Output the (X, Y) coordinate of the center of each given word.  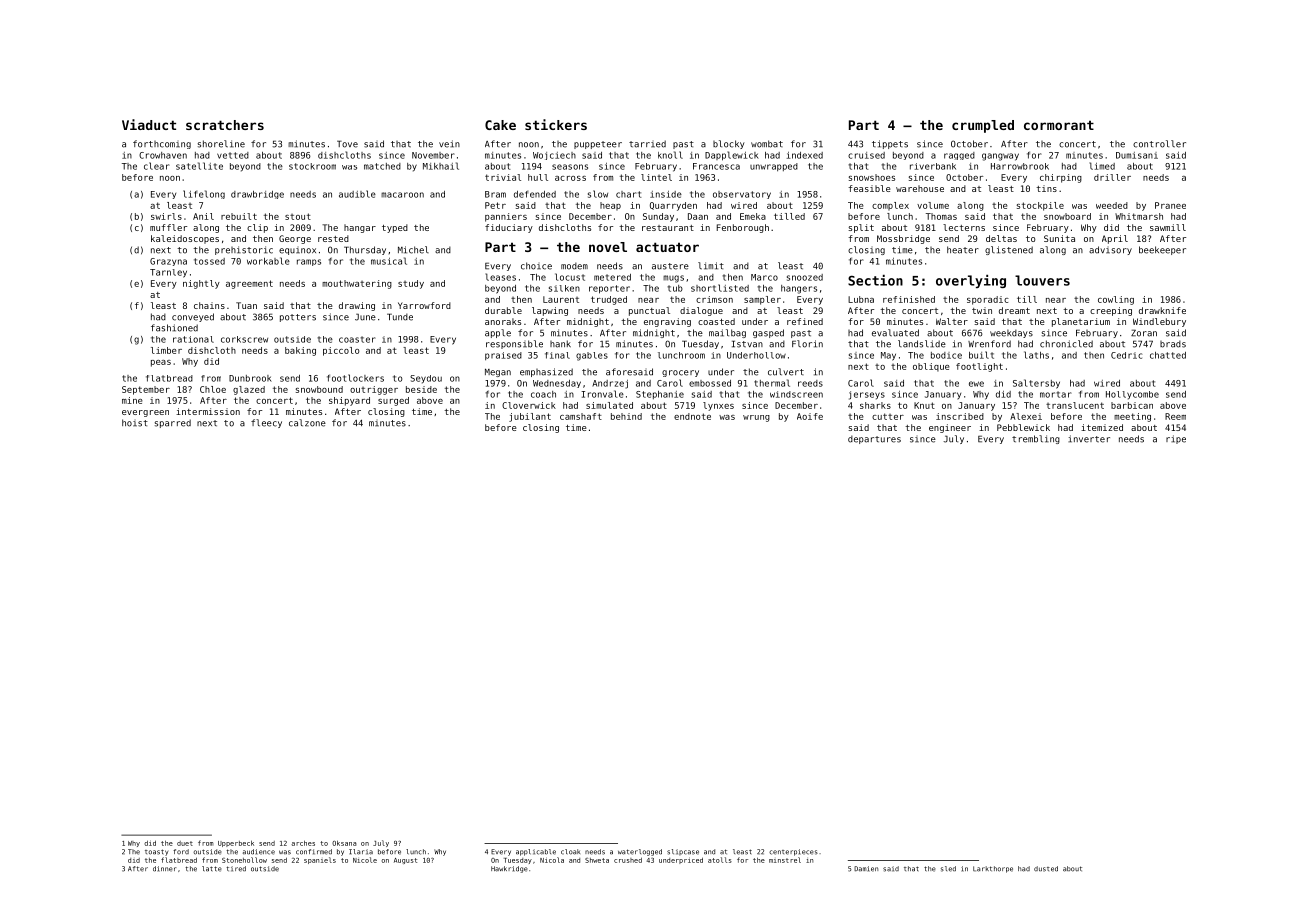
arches (303, 843)
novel (608, 247)
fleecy (266, 423)
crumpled (983, 126)
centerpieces (793, 852)
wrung (756, 418)
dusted (1046, 869)
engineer (950, 428)
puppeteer (598, 145)
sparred (173, 423)
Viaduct (149, 124)
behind (626, 416)
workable (268, 261)
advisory (1110, 250)
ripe (1176, 439)
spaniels (320, 860)
